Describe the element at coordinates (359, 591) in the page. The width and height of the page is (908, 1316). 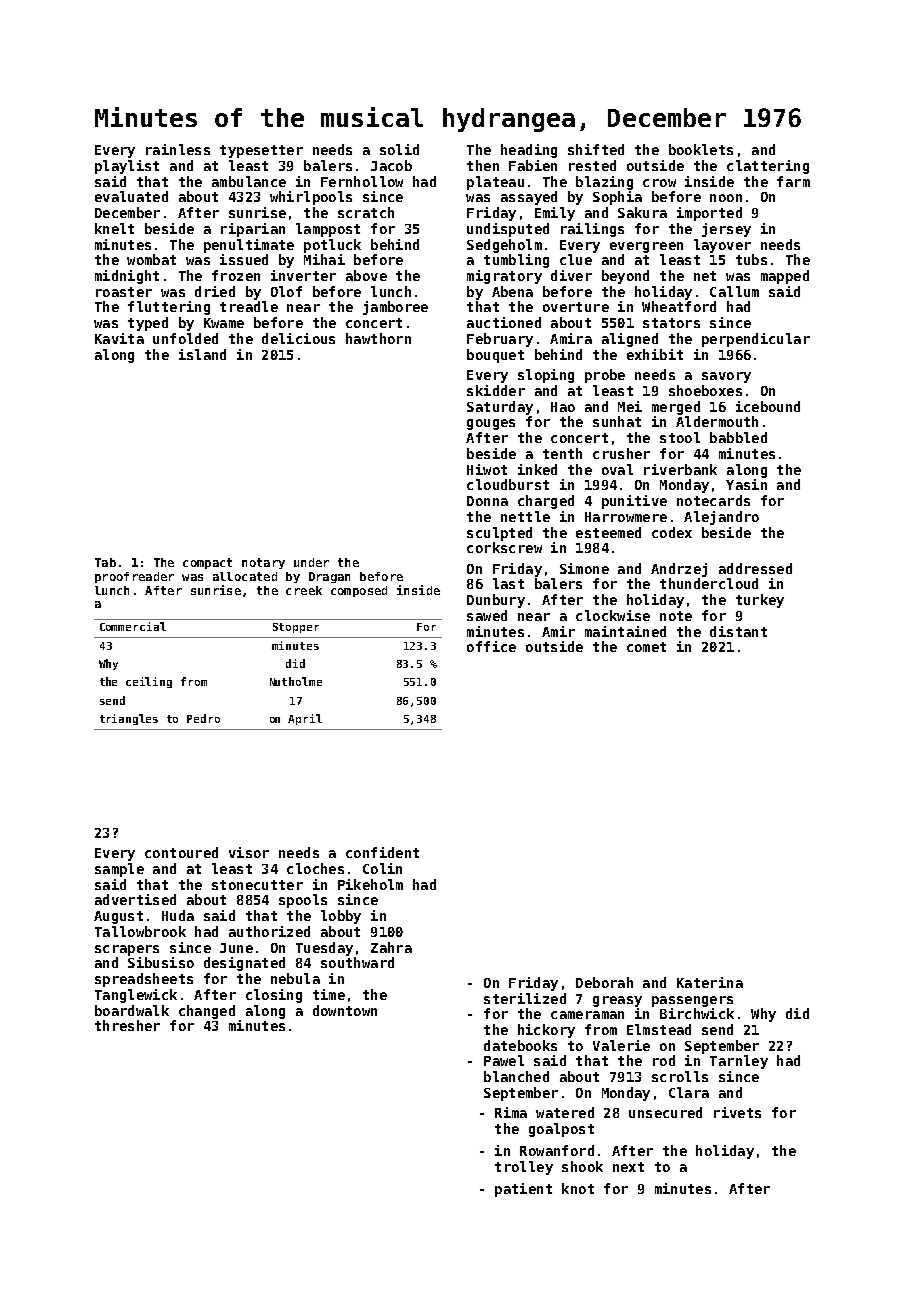
I see `composed` at that location.
